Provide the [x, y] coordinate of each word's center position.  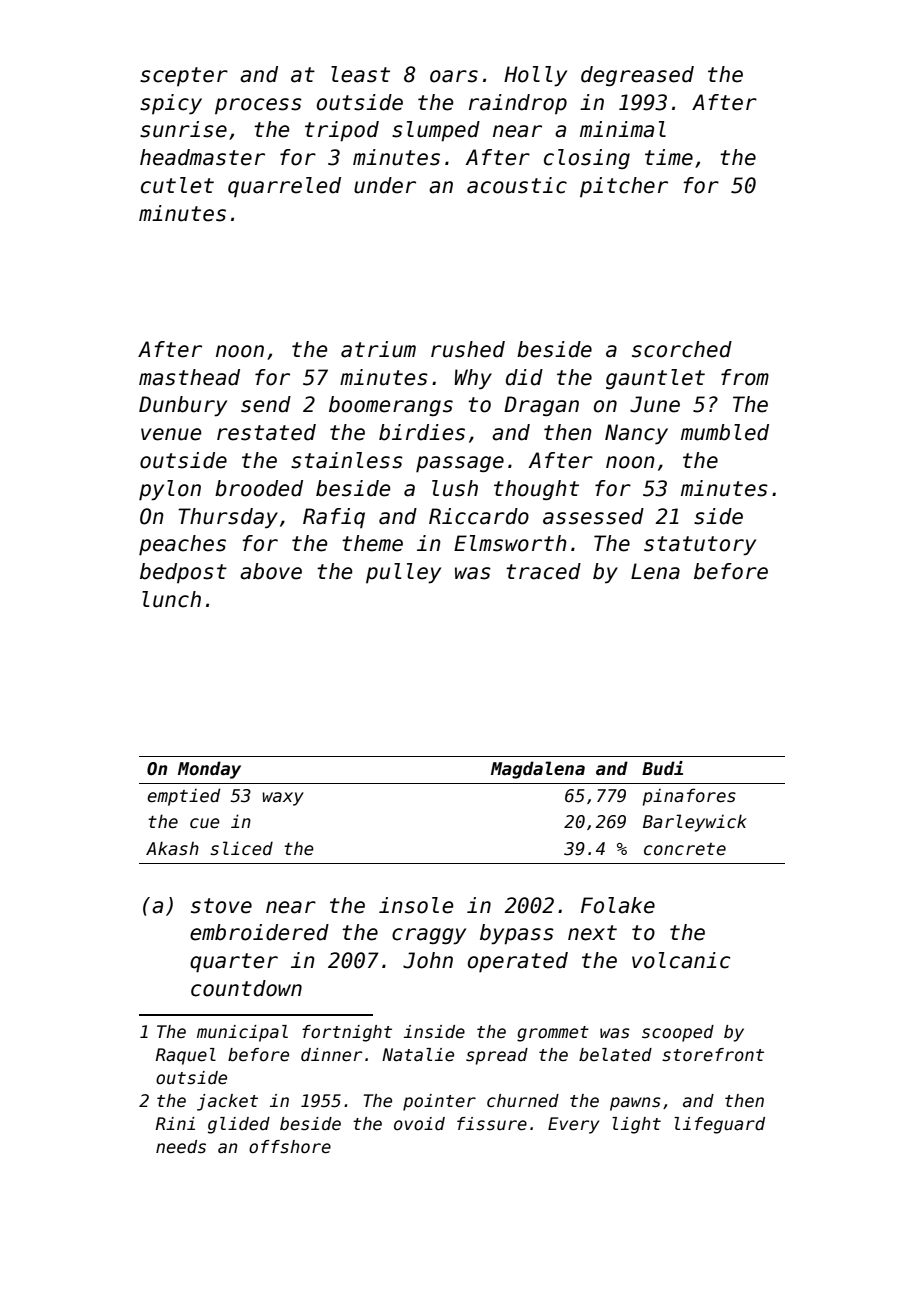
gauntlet [655, 379]
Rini [175, 1123]
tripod [342, 131]
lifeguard [719, 1125]
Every [573, 1125]
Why [473, 379]
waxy [283, 799]
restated [266, 432]
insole [416, 905]
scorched [682, 349]
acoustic [517, 185]
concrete [685, 849]
